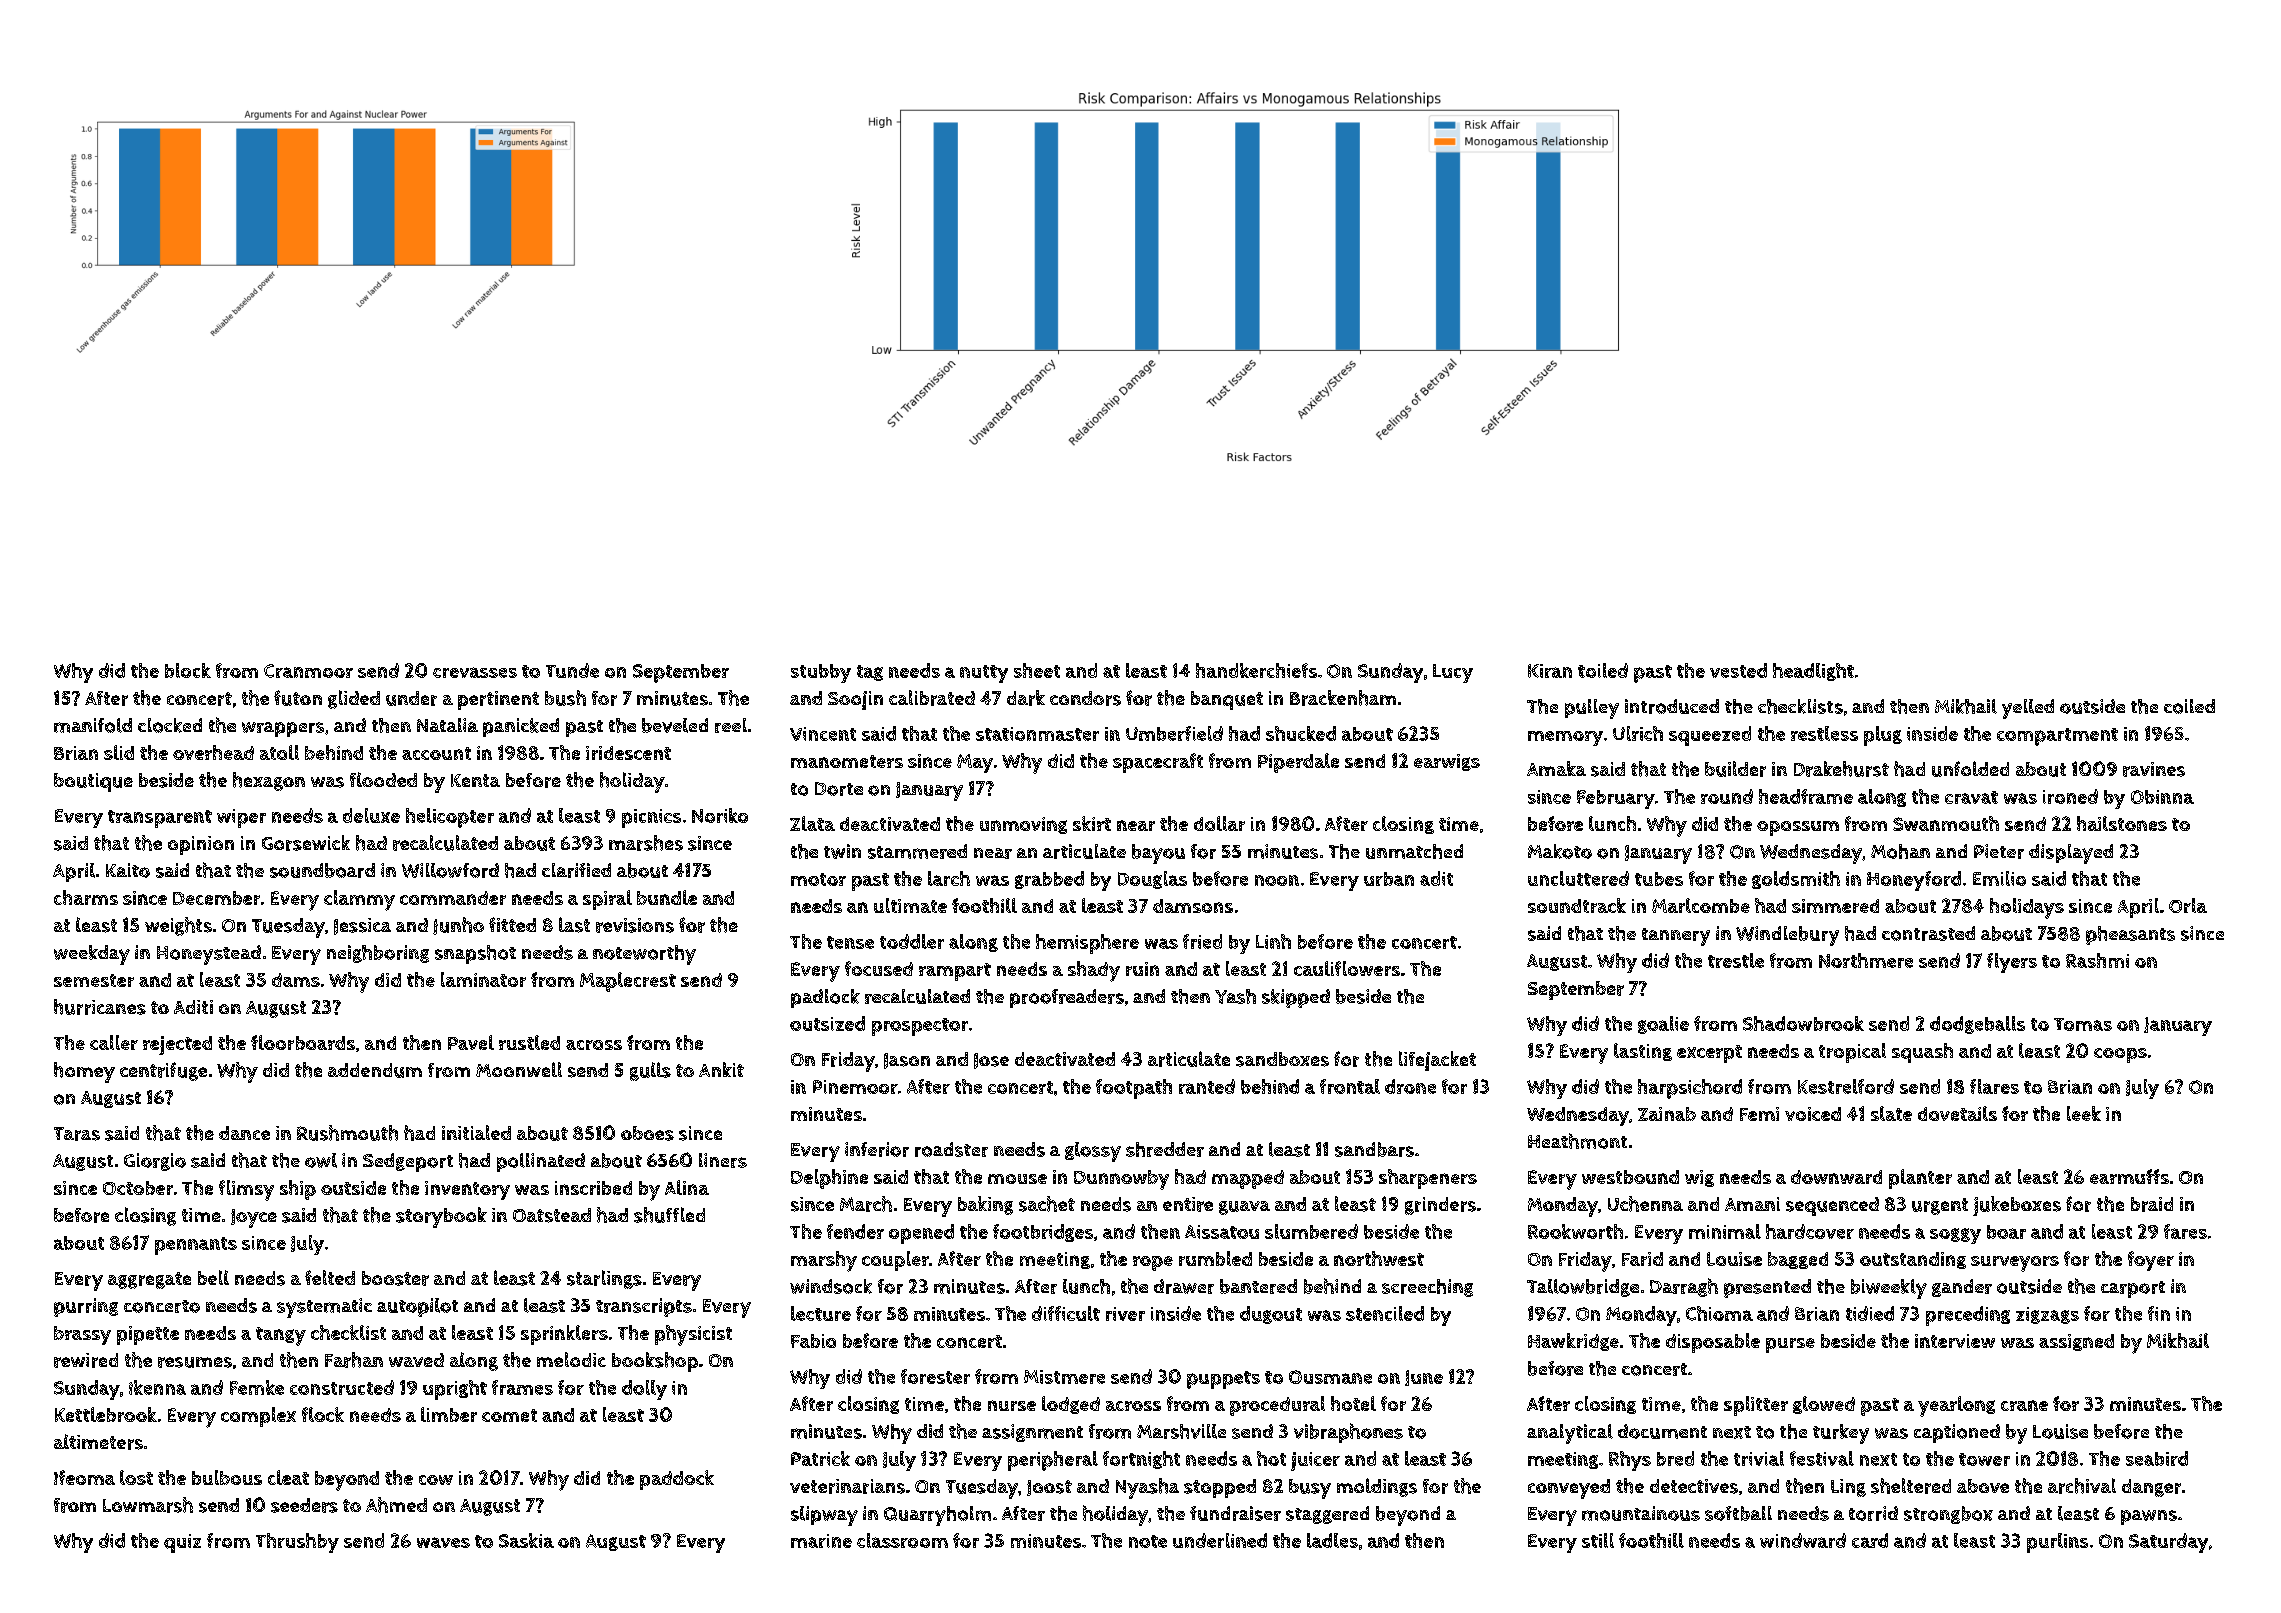 This screenshot has height=1613, width=2281. Describe the element at coordinates (1810, 1231) in the screenshot. I see `hardcover` at that location.
